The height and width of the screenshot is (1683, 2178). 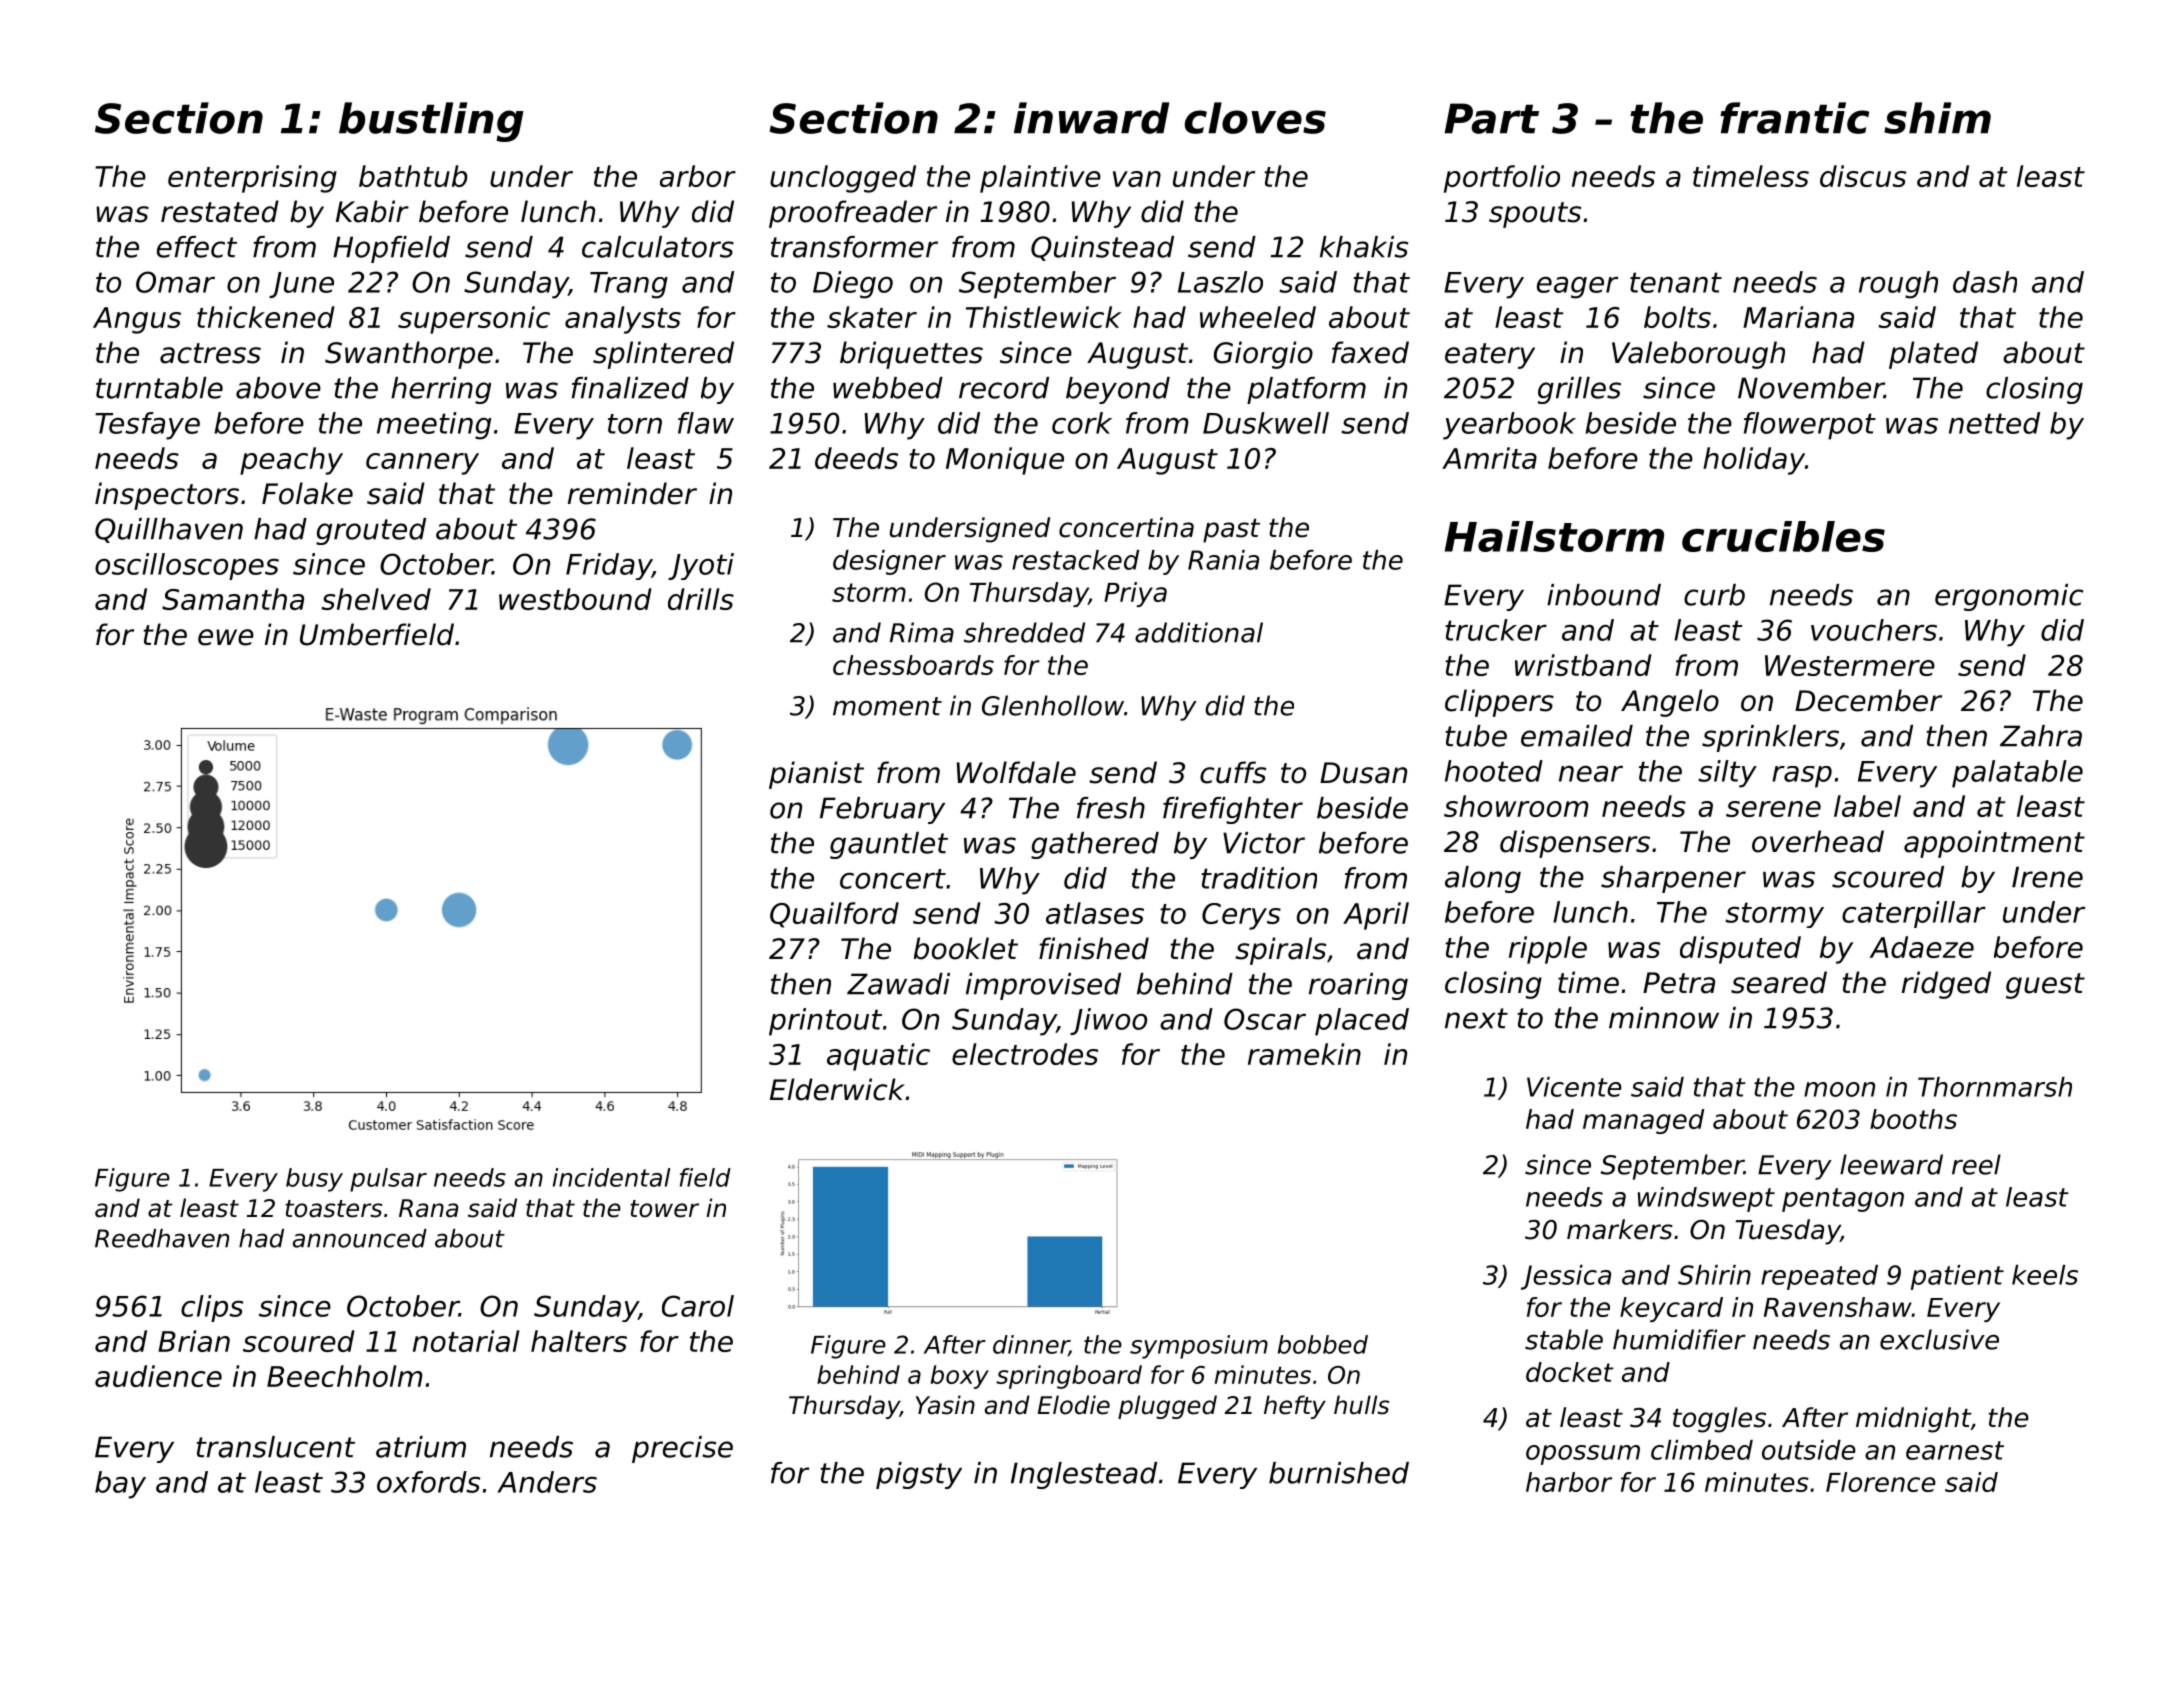 What do you see at coordinates (1937, 118) in the screenshot?
I see `shim` at bounding box center [1937, 118].
